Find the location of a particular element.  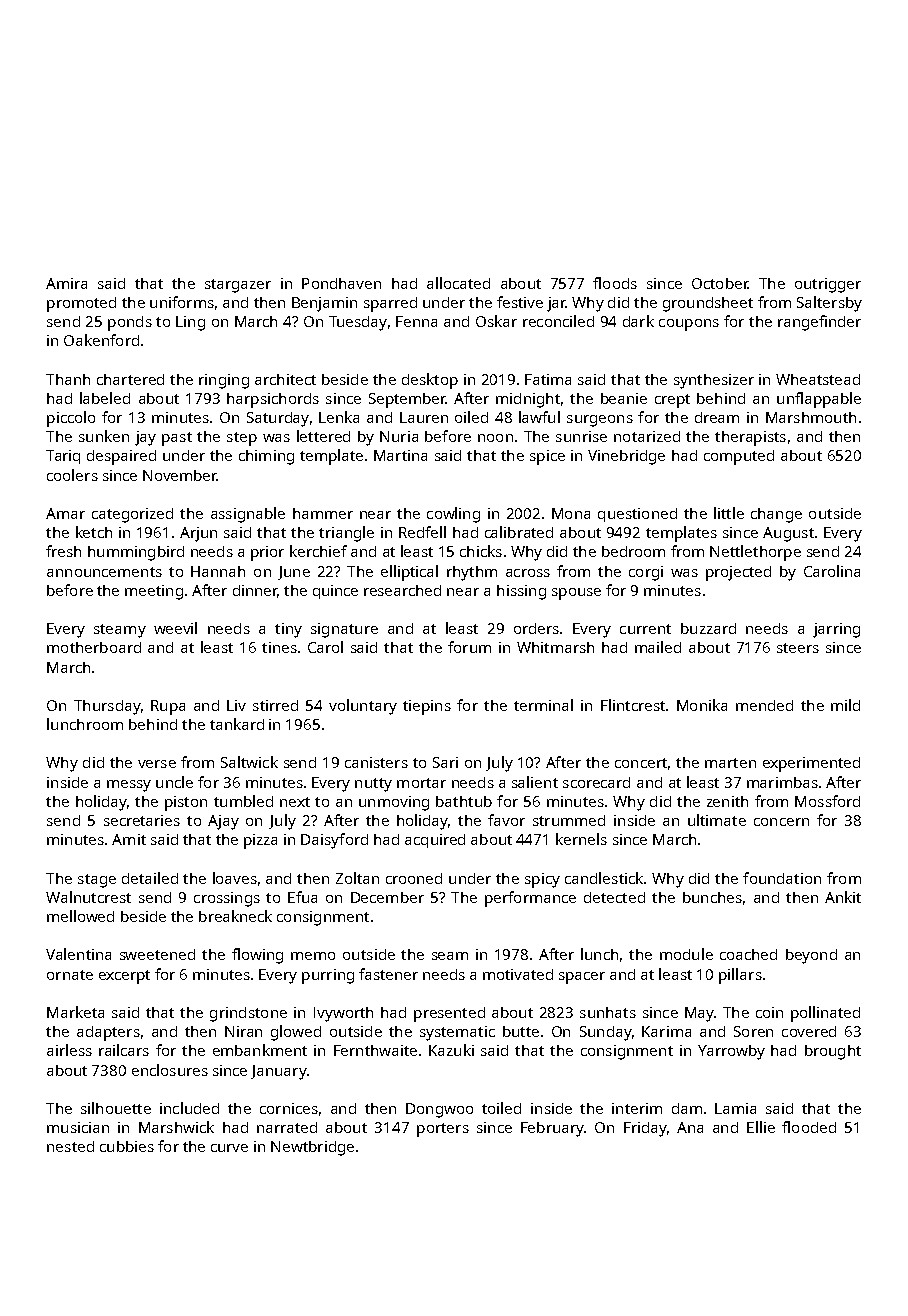

flooded is located at coordinates (809, 1127).
